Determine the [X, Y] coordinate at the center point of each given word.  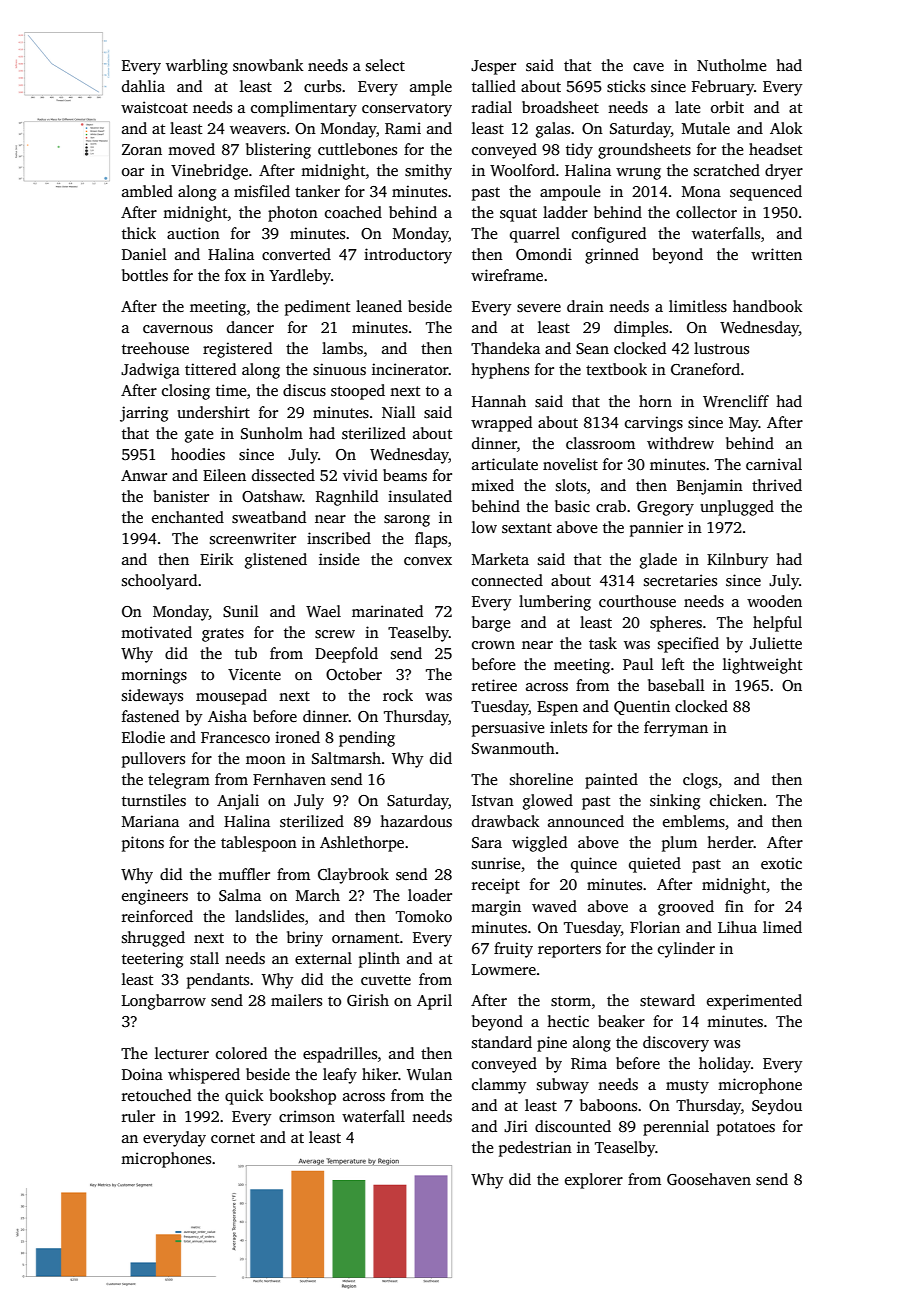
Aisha [227, 716]
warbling [197, 67]
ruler [138, 1116]
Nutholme [731, 65]
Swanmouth [513, 748]
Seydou [777, 1107]
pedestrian [535, 1149]
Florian [655, 927]
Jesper [493, 67]
